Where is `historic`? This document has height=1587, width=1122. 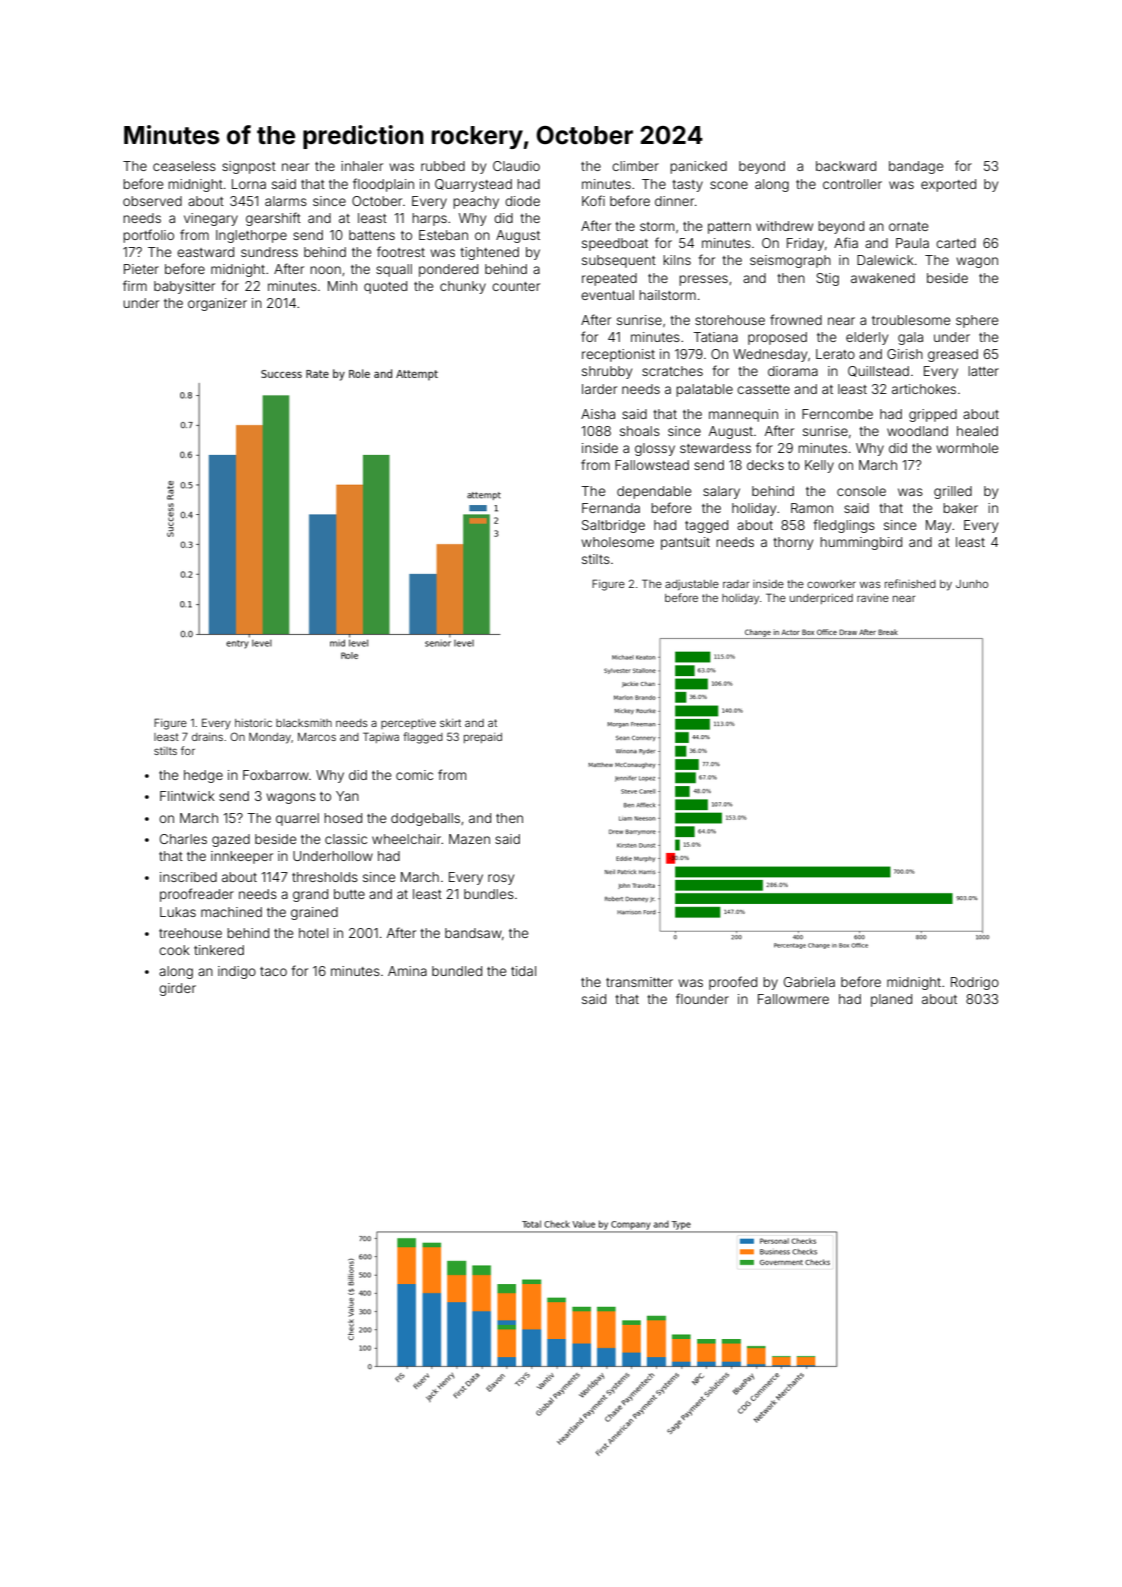
historic is located at coordinates (253, 723).
